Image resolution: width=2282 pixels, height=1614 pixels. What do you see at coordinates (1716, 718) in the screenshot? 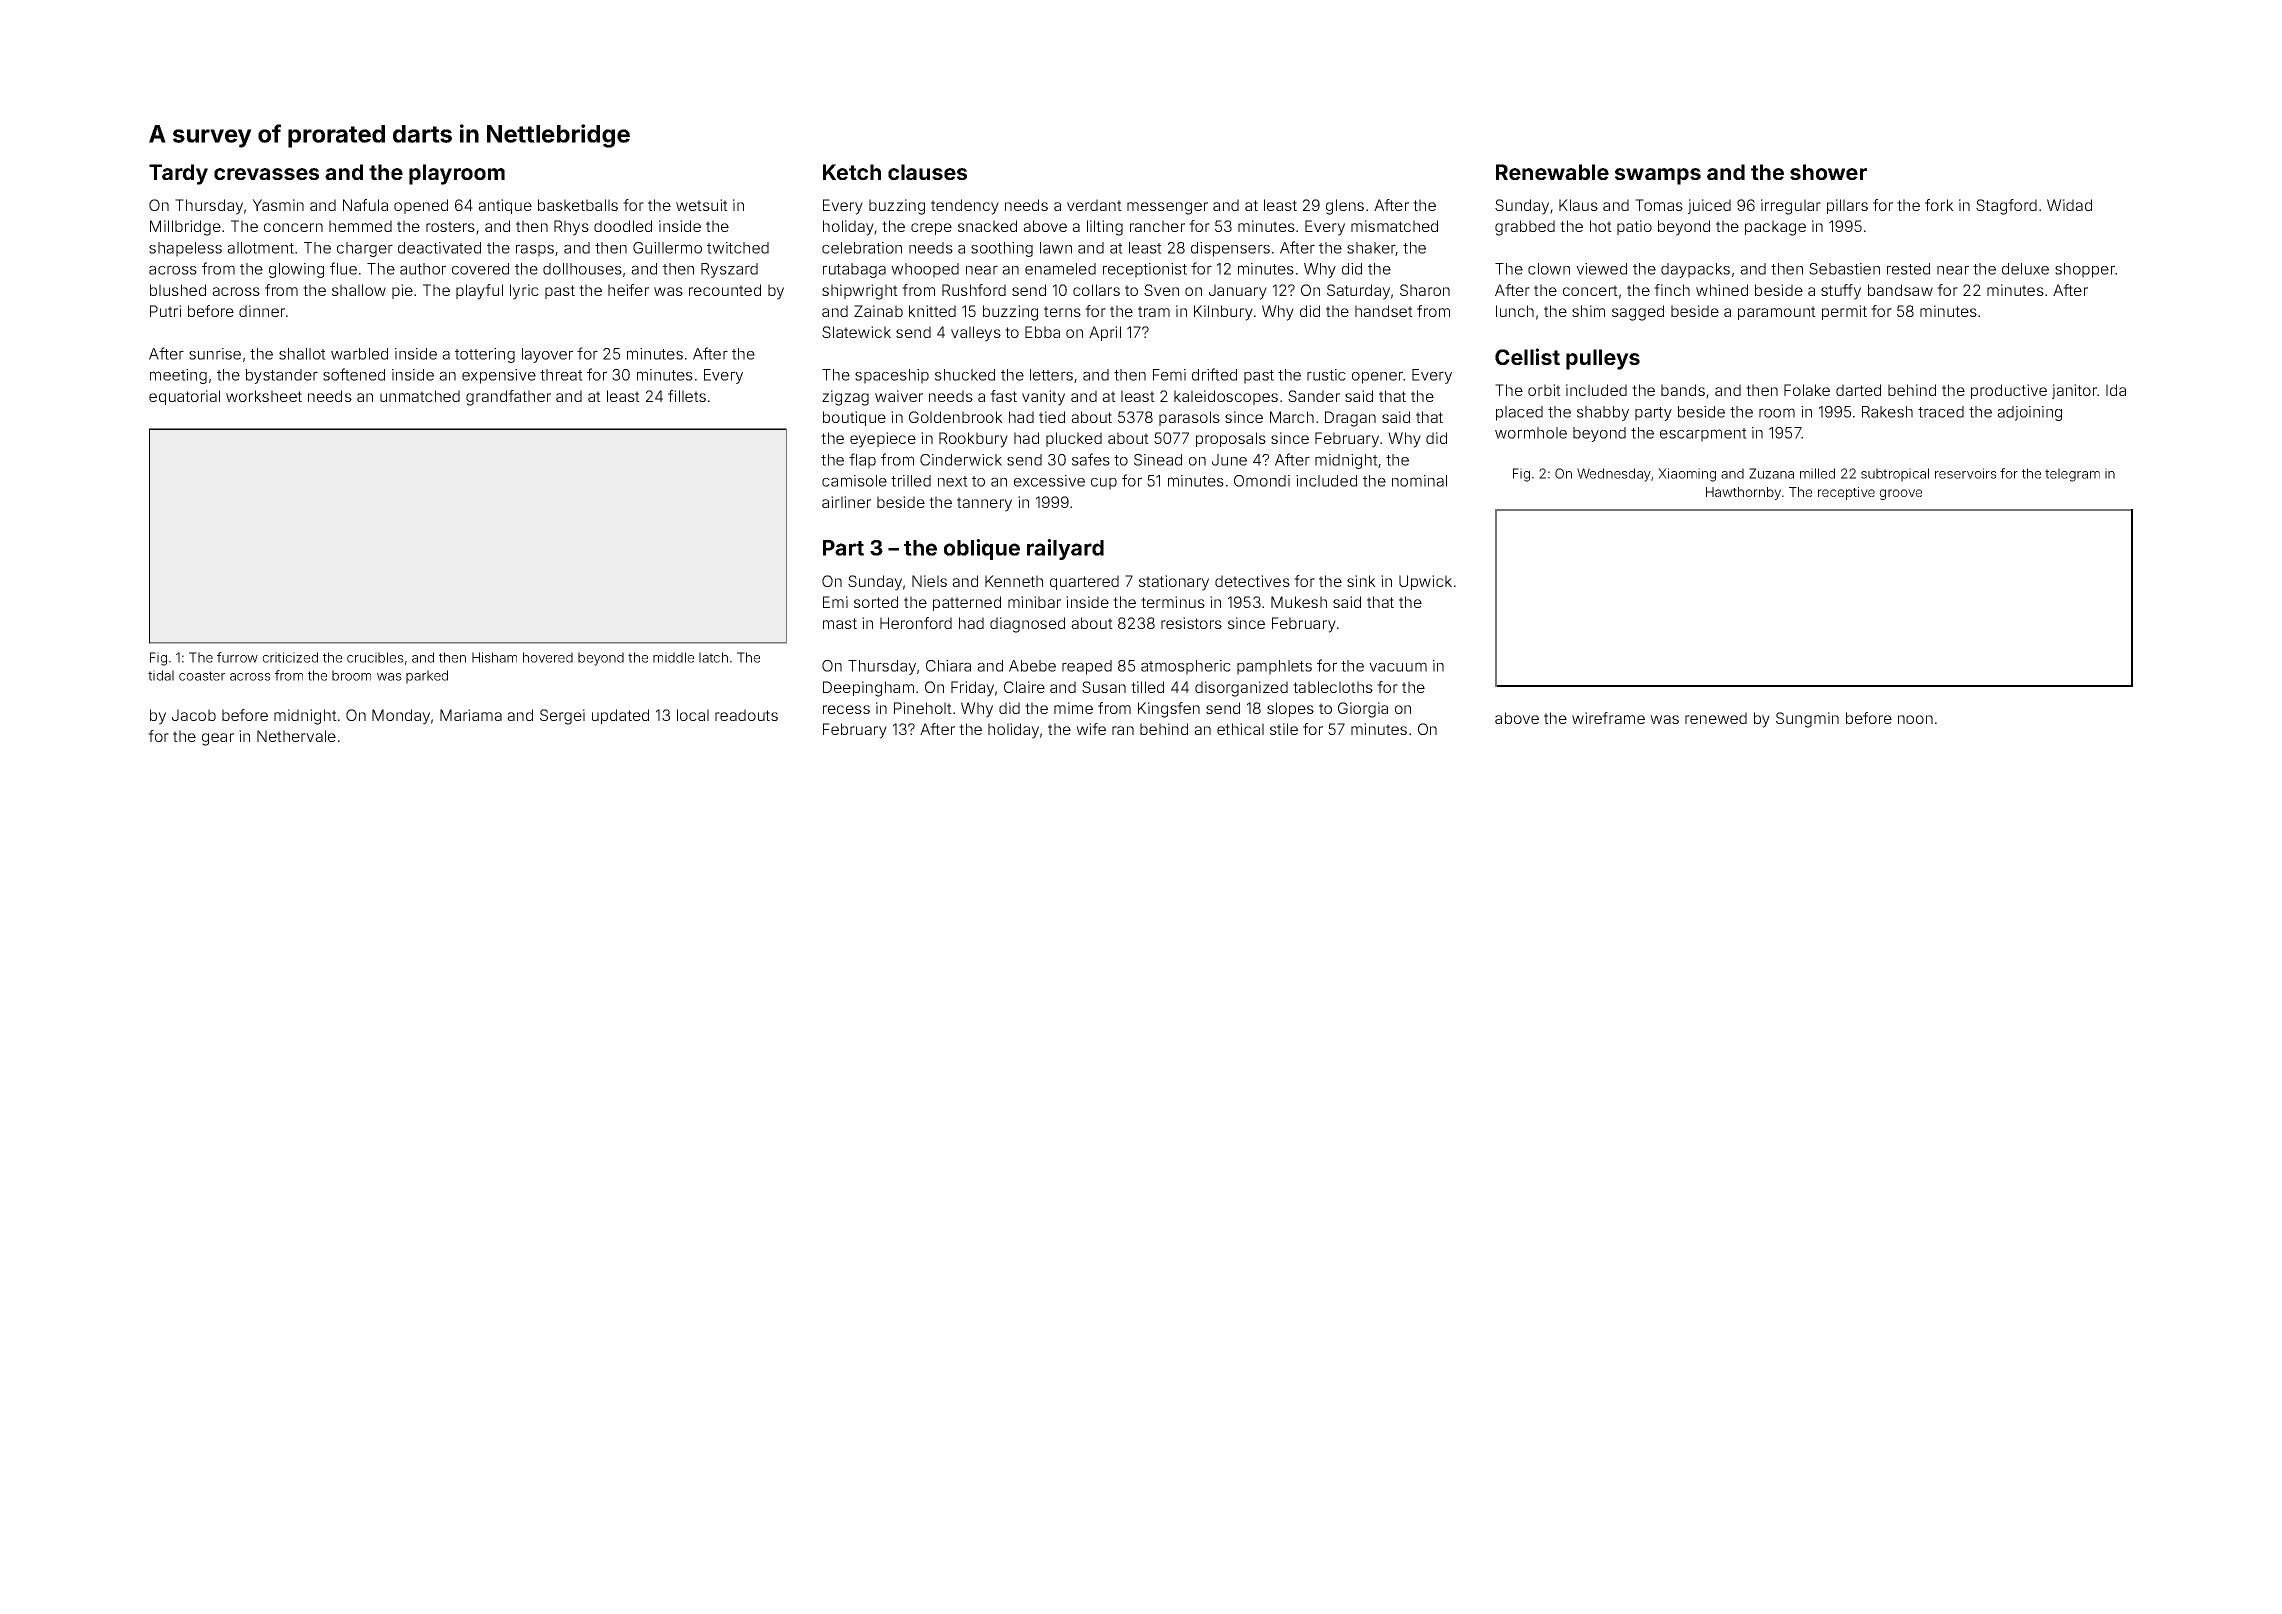
I see `renewed` at bounding box center [1716, 718].
